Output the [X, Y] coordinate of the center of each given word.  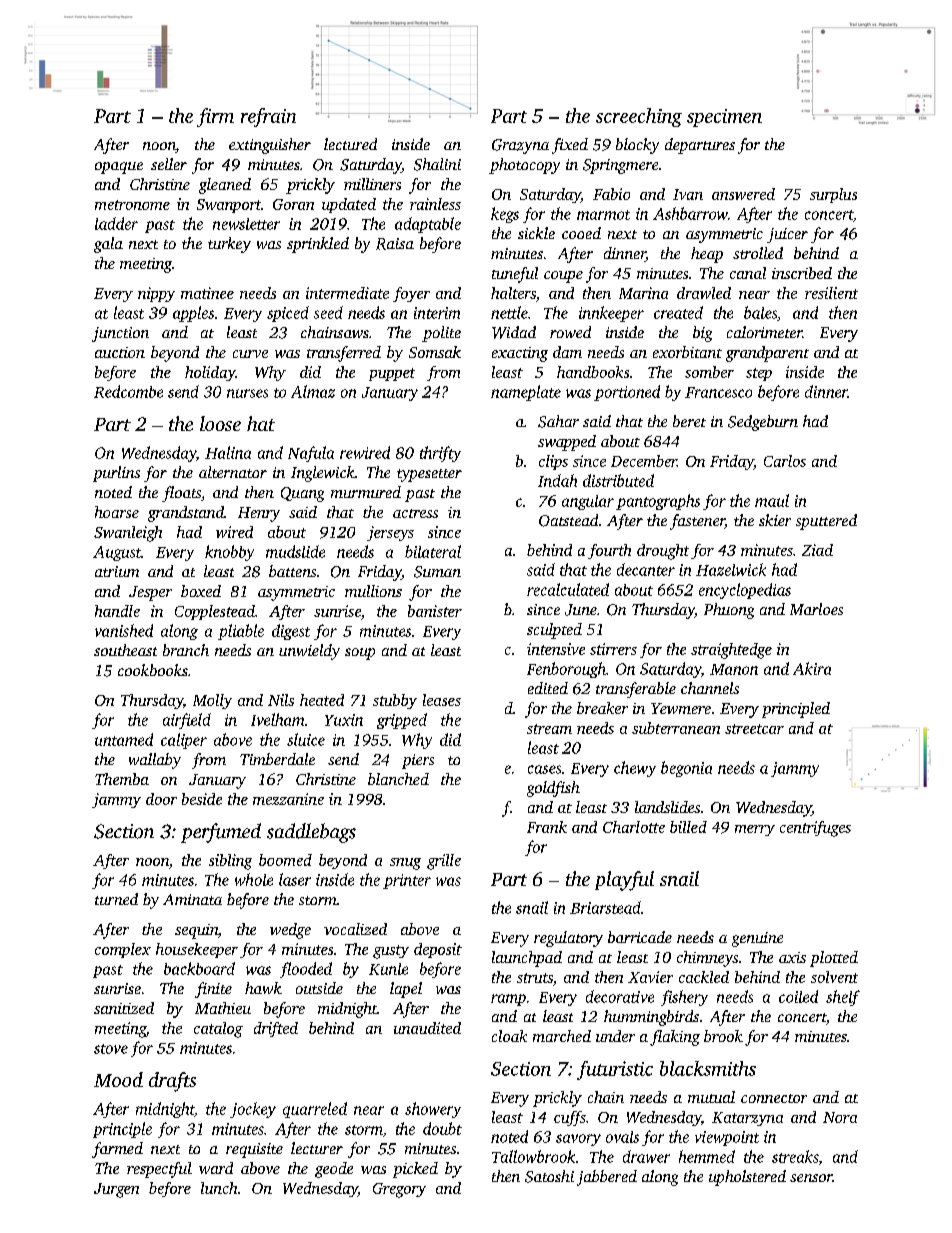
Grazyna [520, 146]
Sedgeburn [763, 423]
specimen [724, 118]
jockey [253, 1110]
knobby [229, 553]
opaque [119, 168]
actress [415, 513]
